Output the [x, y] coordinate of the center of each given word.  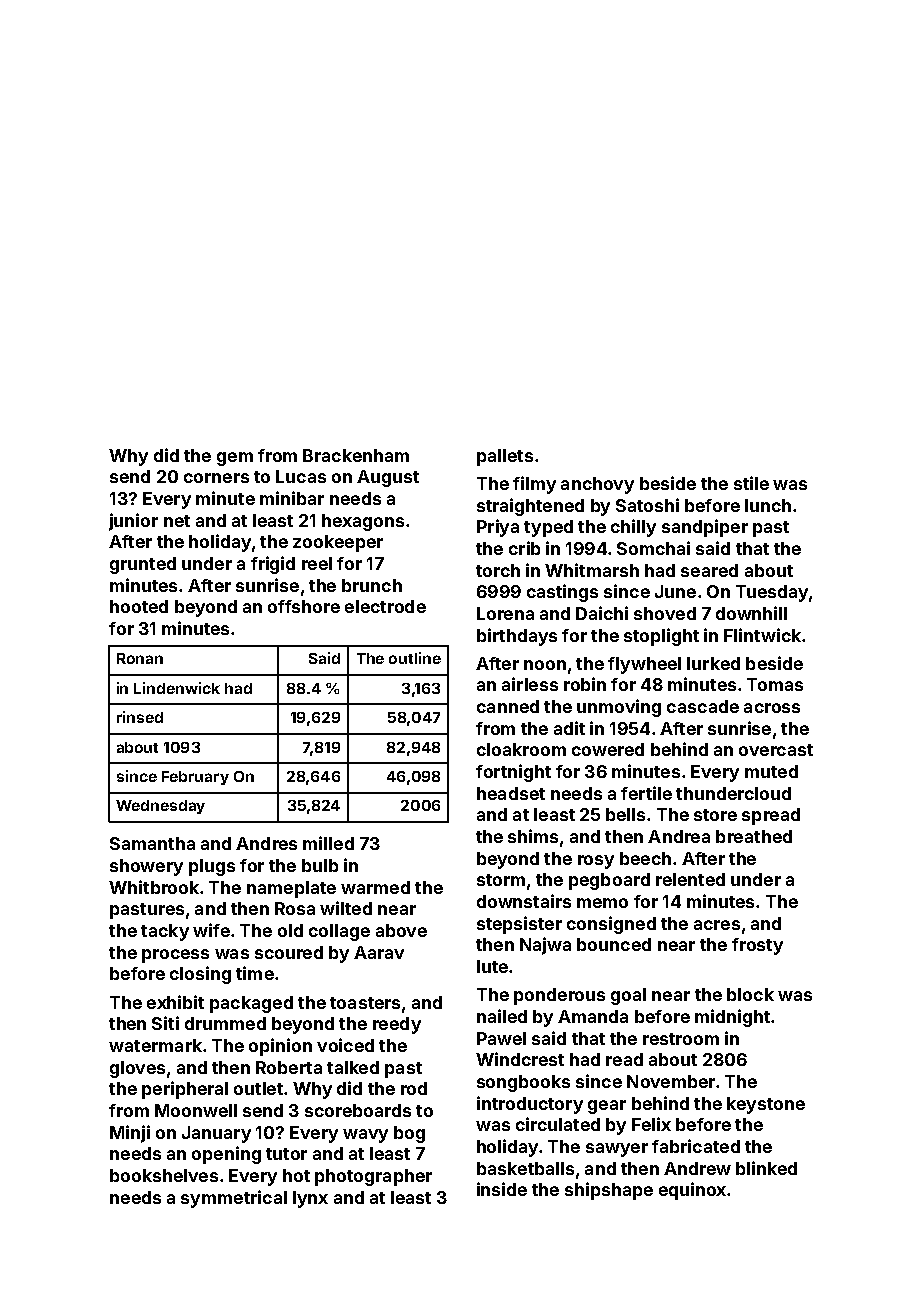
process [175, 956]
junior [133, 522]
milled [328, 843]
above [401, 930]
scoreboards [358, 1110]
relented [690, 879]
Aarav [379, 952]
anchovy [597, 485]
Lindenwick [177, 688]
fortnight [513, 773]
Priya [498, 528]
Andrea [679, 836]
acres [717, 925]
